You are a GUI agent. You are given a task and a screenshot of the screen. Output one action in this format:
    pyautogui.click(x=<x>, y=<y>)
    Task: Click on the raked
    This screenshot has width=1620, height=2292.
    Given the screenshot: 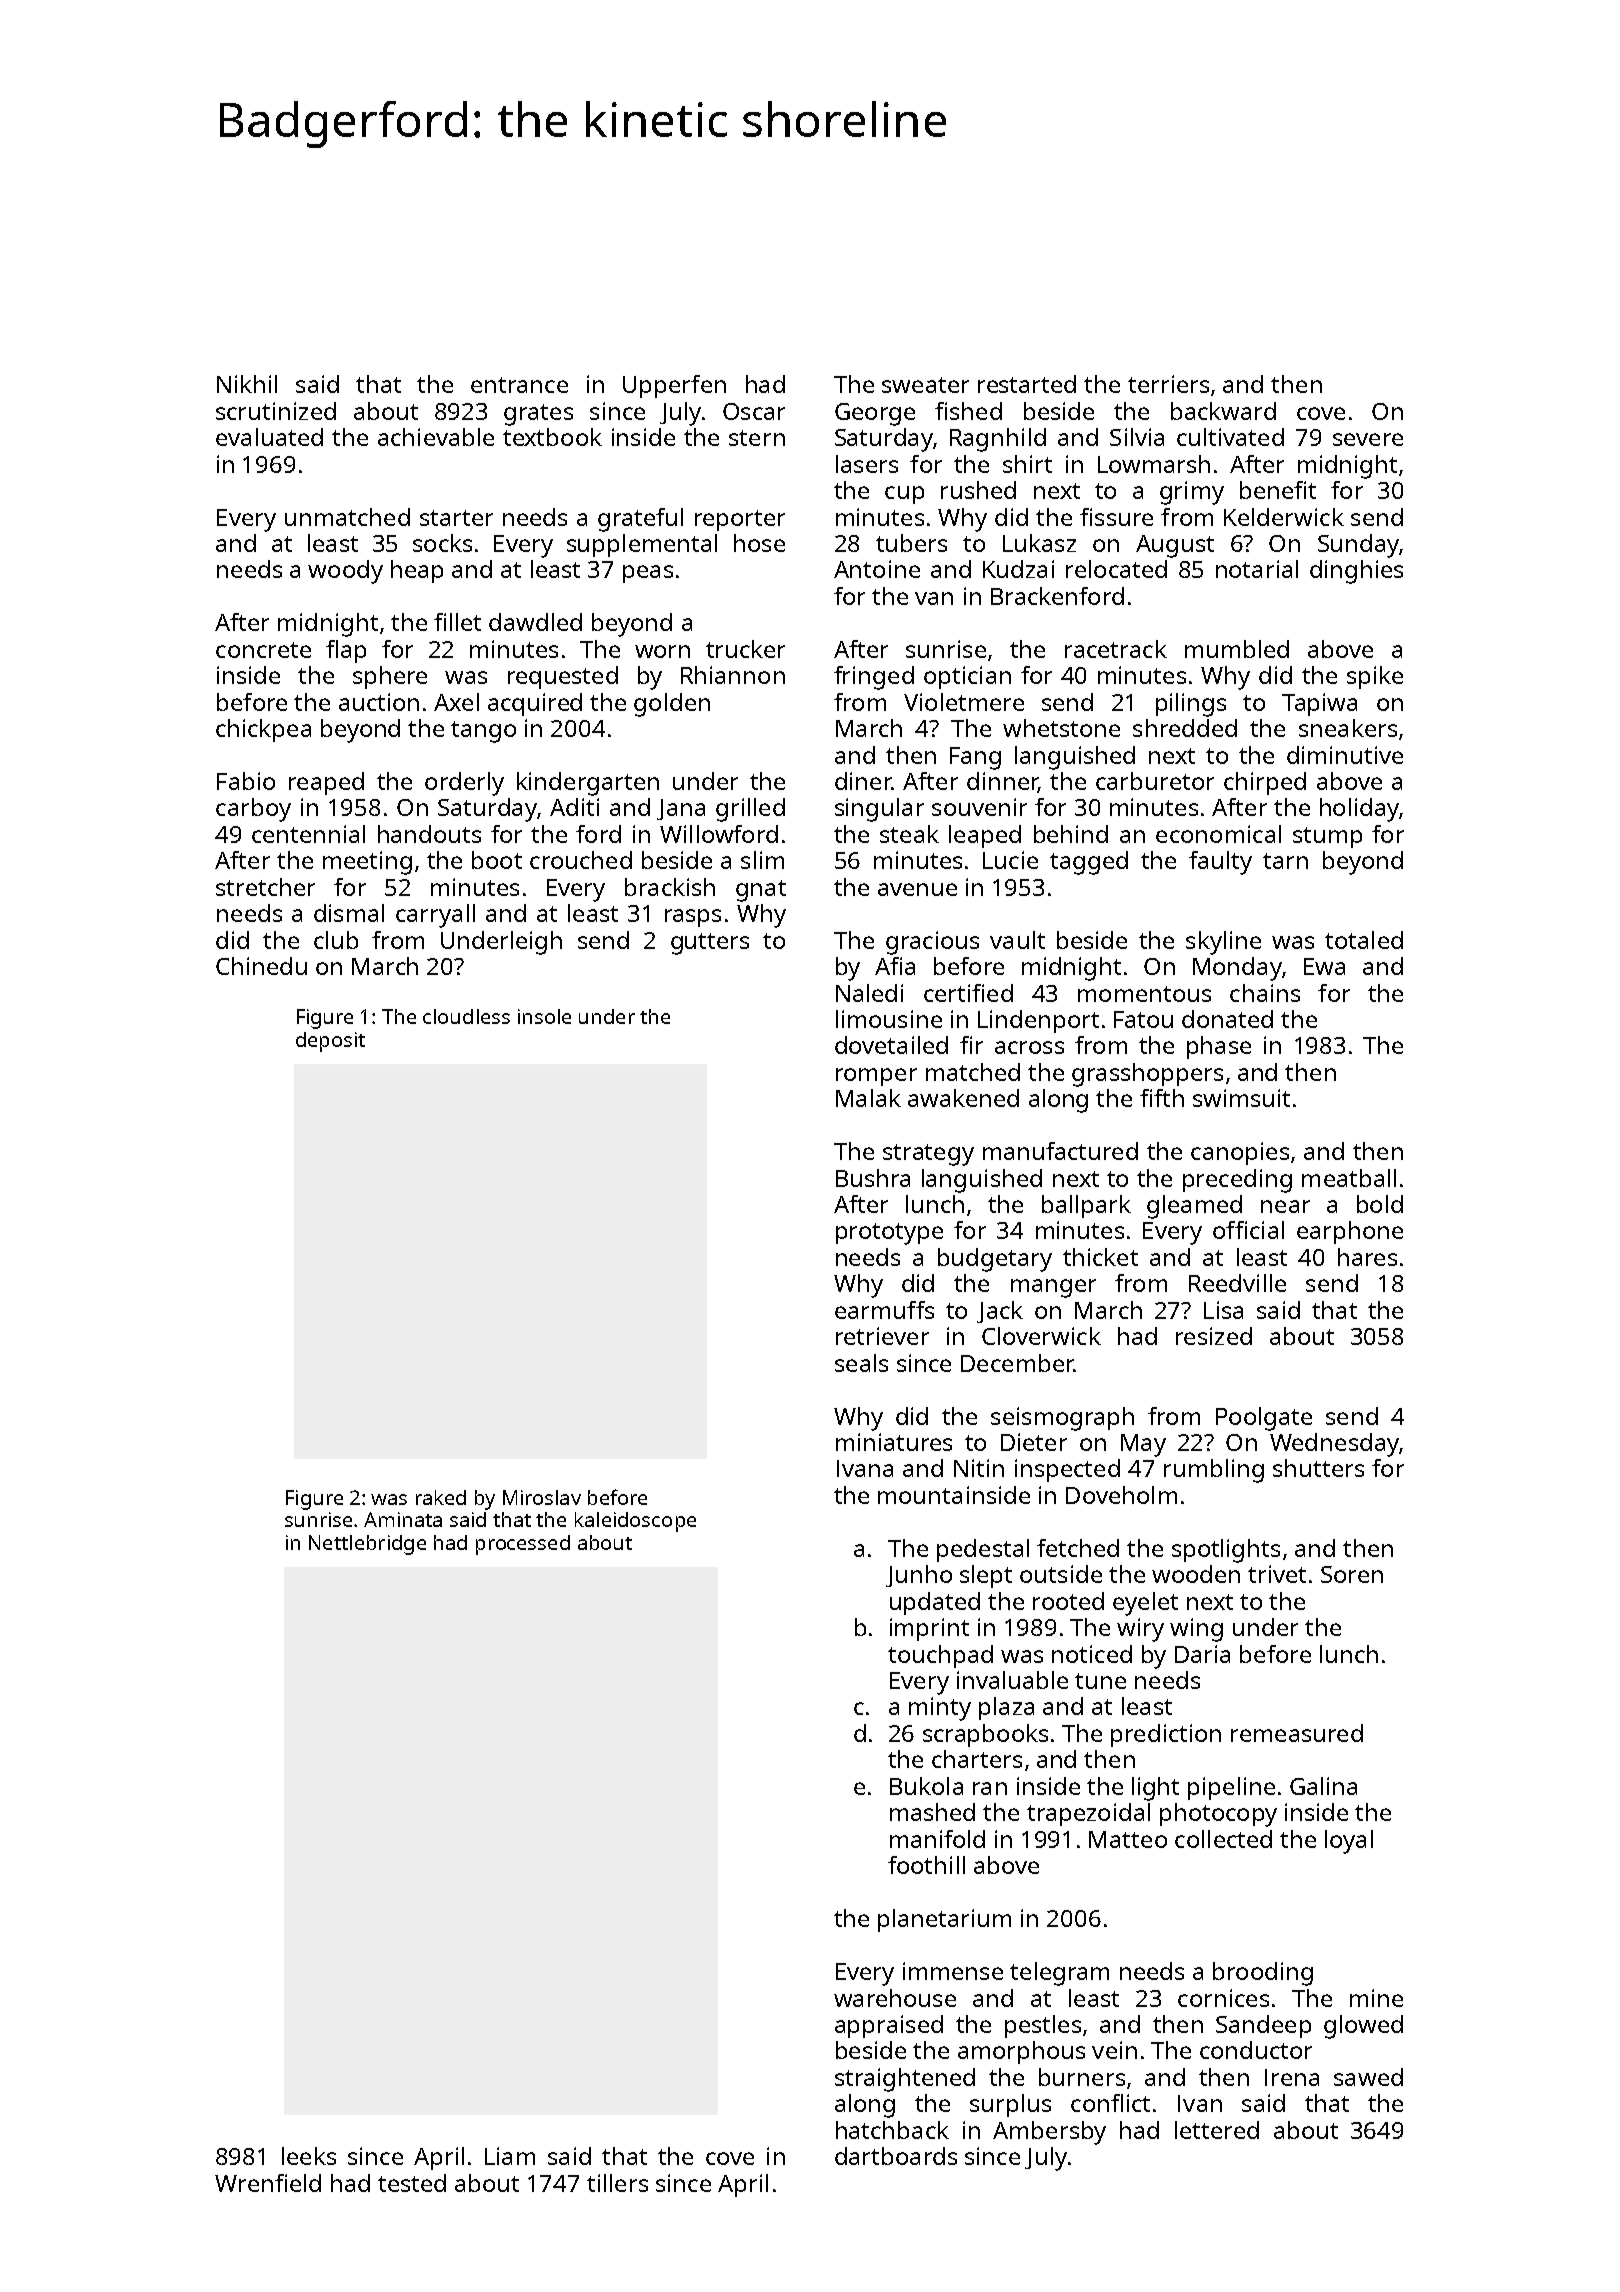 What is the action you would take?
    pyautogui.click(x=441, y=1497)
